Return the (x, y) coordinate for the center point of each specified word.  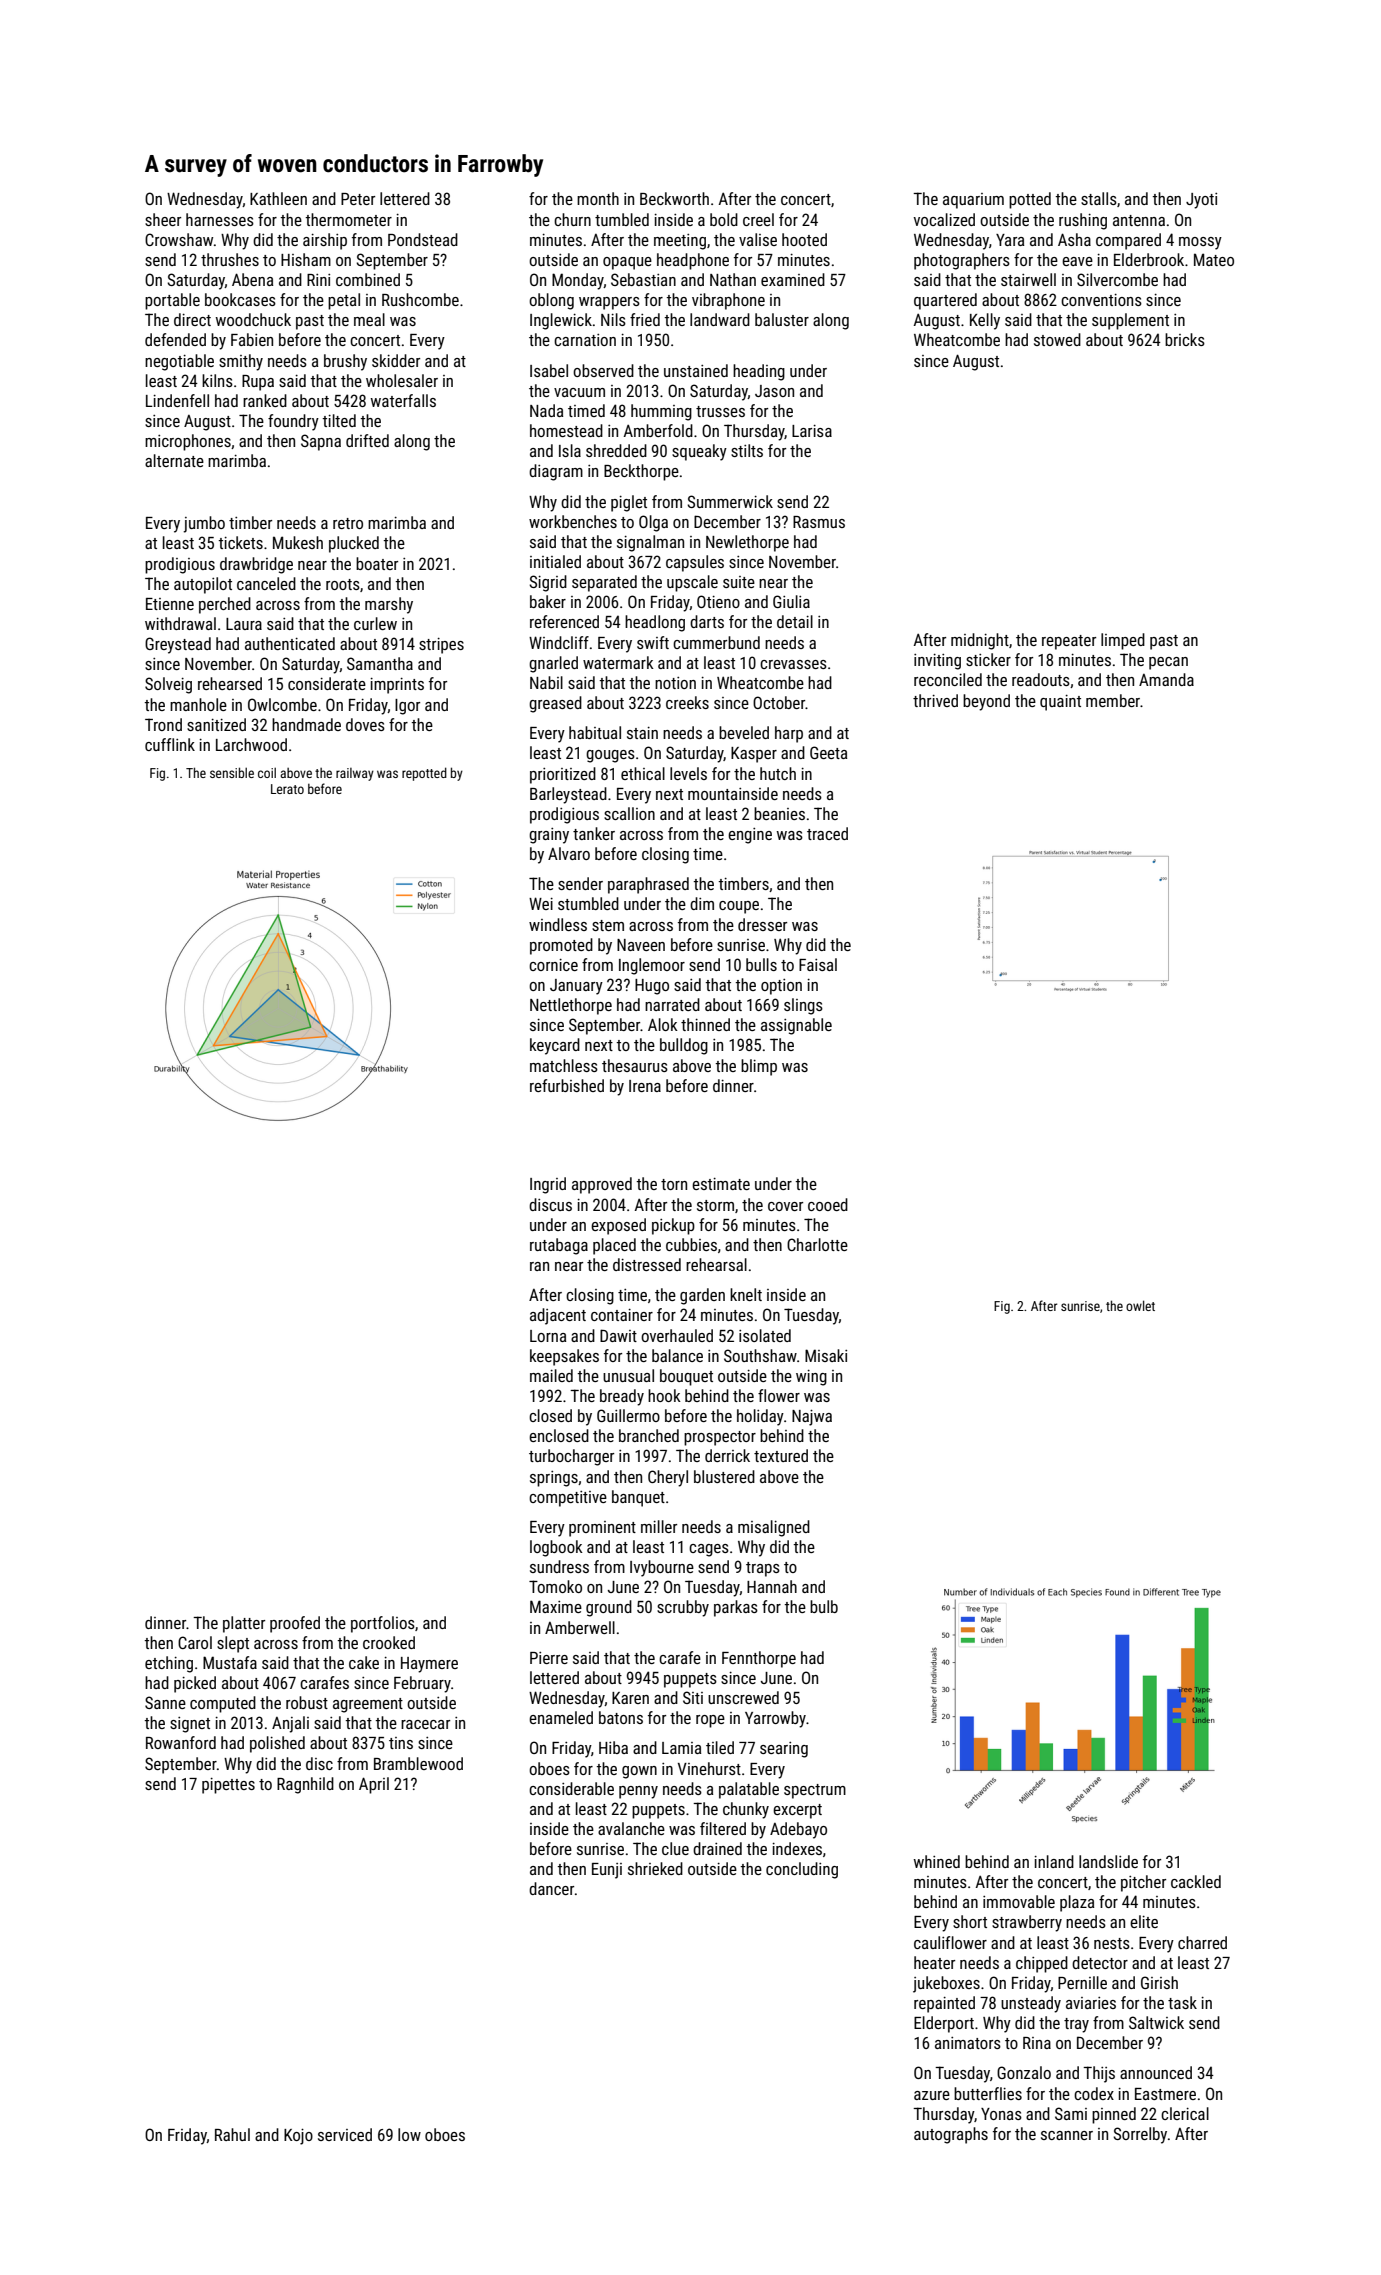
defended (175, 339)
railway (355, 774)
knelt (746, 1294)
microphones (188, 442)
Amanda (1166, 679)
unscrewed (743, 1697)
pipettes (228, 1786)
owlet (1140, 1305)
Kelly (985, 321)
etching (169, 1664)
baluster (782, 319)
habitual (595, 732)
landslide (1108, 1861)
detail (795, 621)
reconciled (948, 679)
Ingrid (548, 1185)
